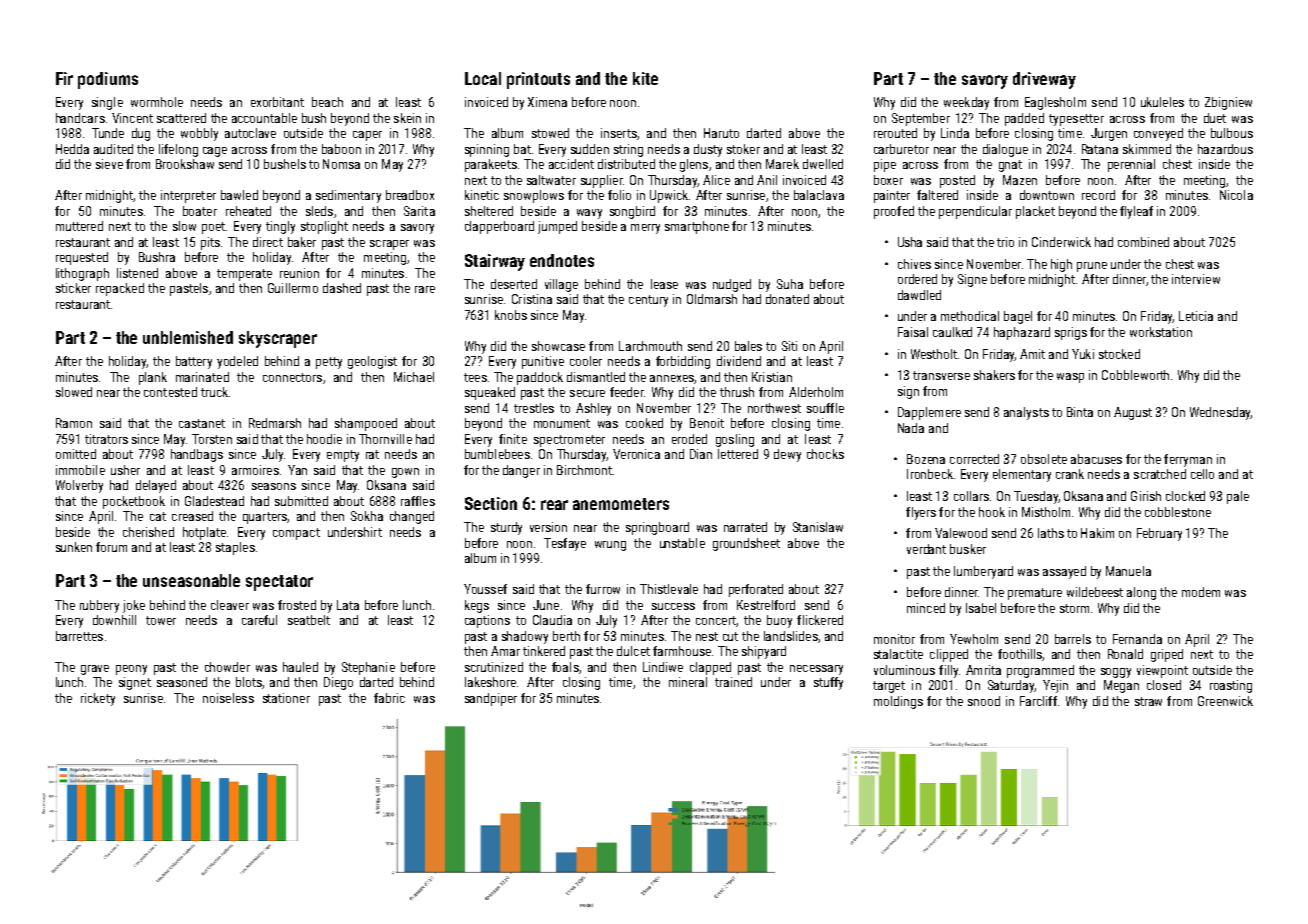  Describe the element at coordinates (569, 441) in the page. I see `spectrometer` at that location.
